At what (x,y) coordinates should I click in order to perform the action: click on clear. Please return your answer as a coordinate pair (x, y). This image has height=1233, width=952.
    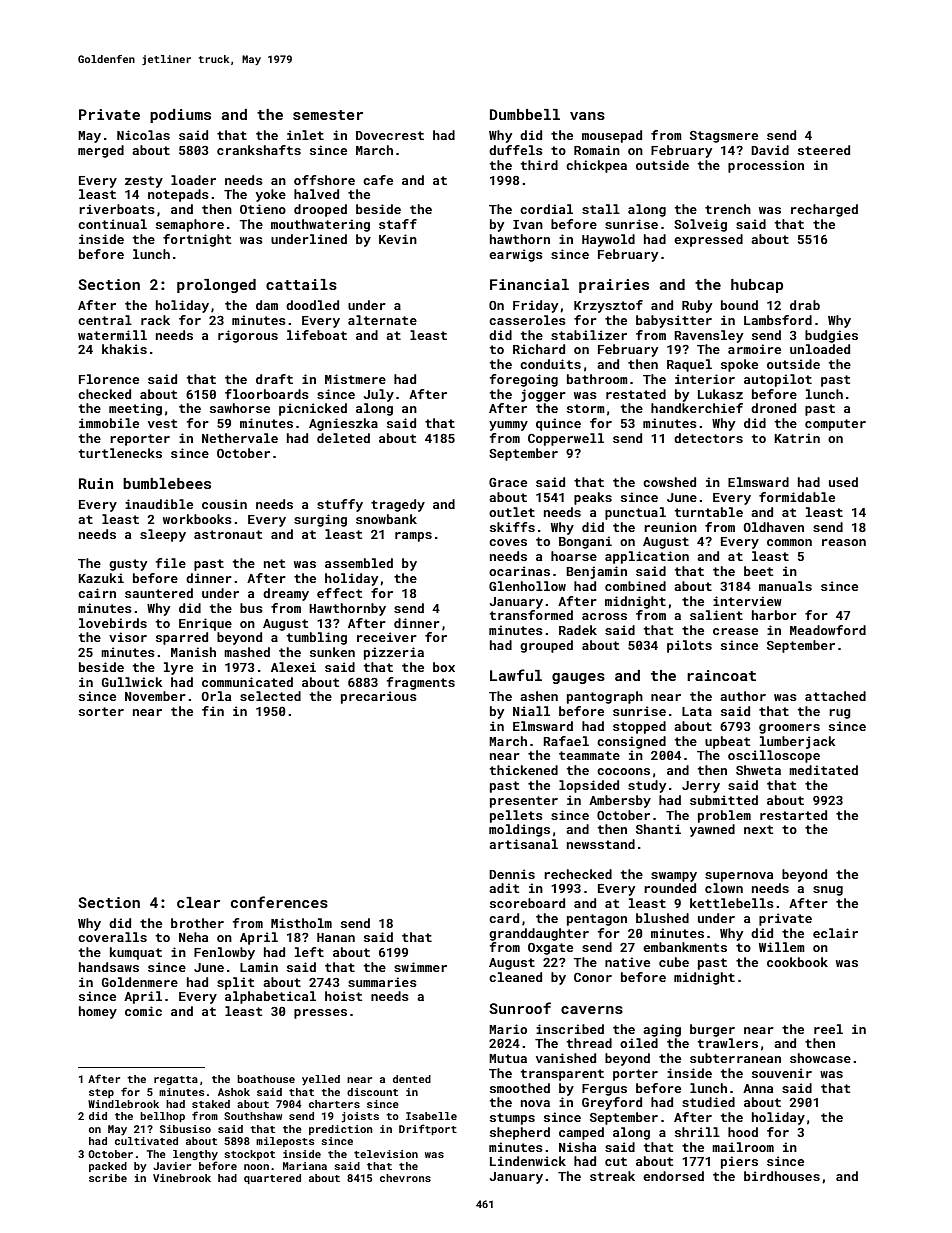
    Looking at the image, I should click on (198, 902).
